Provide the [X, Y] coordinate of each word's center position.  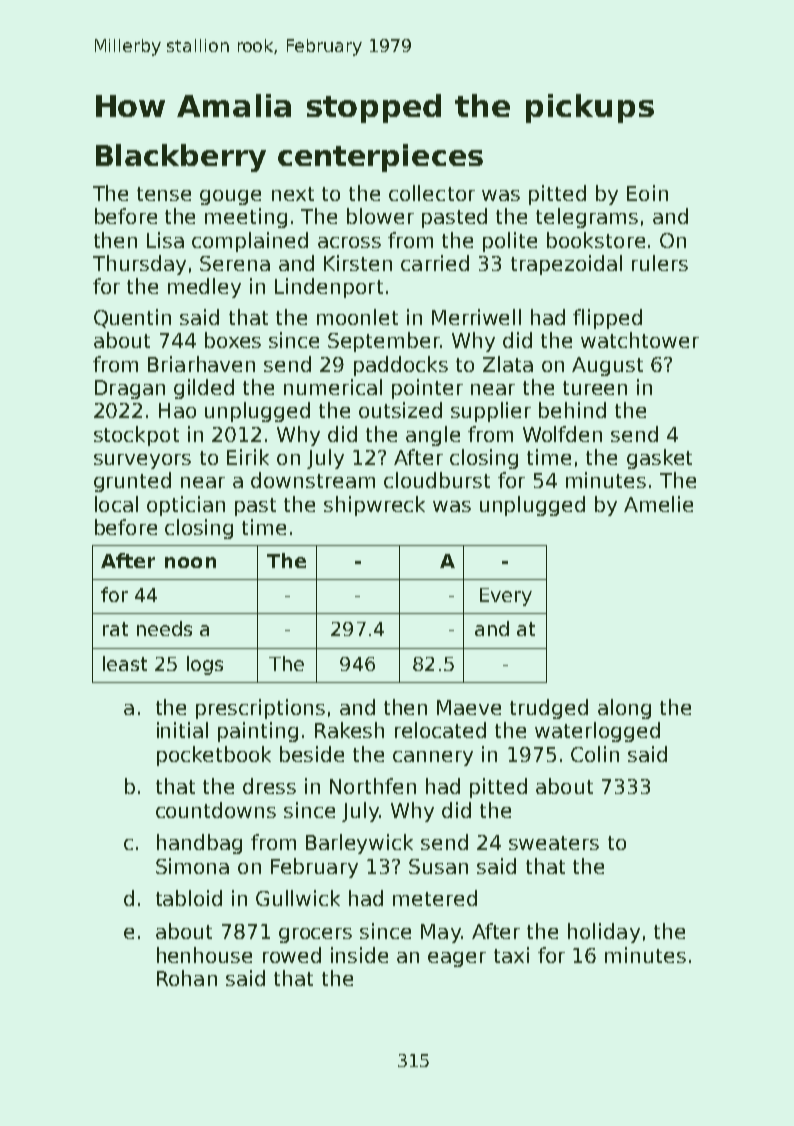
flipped [607, 319]
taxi [511, 955]
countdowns [216, 810]
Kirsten [358, 263]
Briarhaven [201, 364]
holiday [604, 933]
